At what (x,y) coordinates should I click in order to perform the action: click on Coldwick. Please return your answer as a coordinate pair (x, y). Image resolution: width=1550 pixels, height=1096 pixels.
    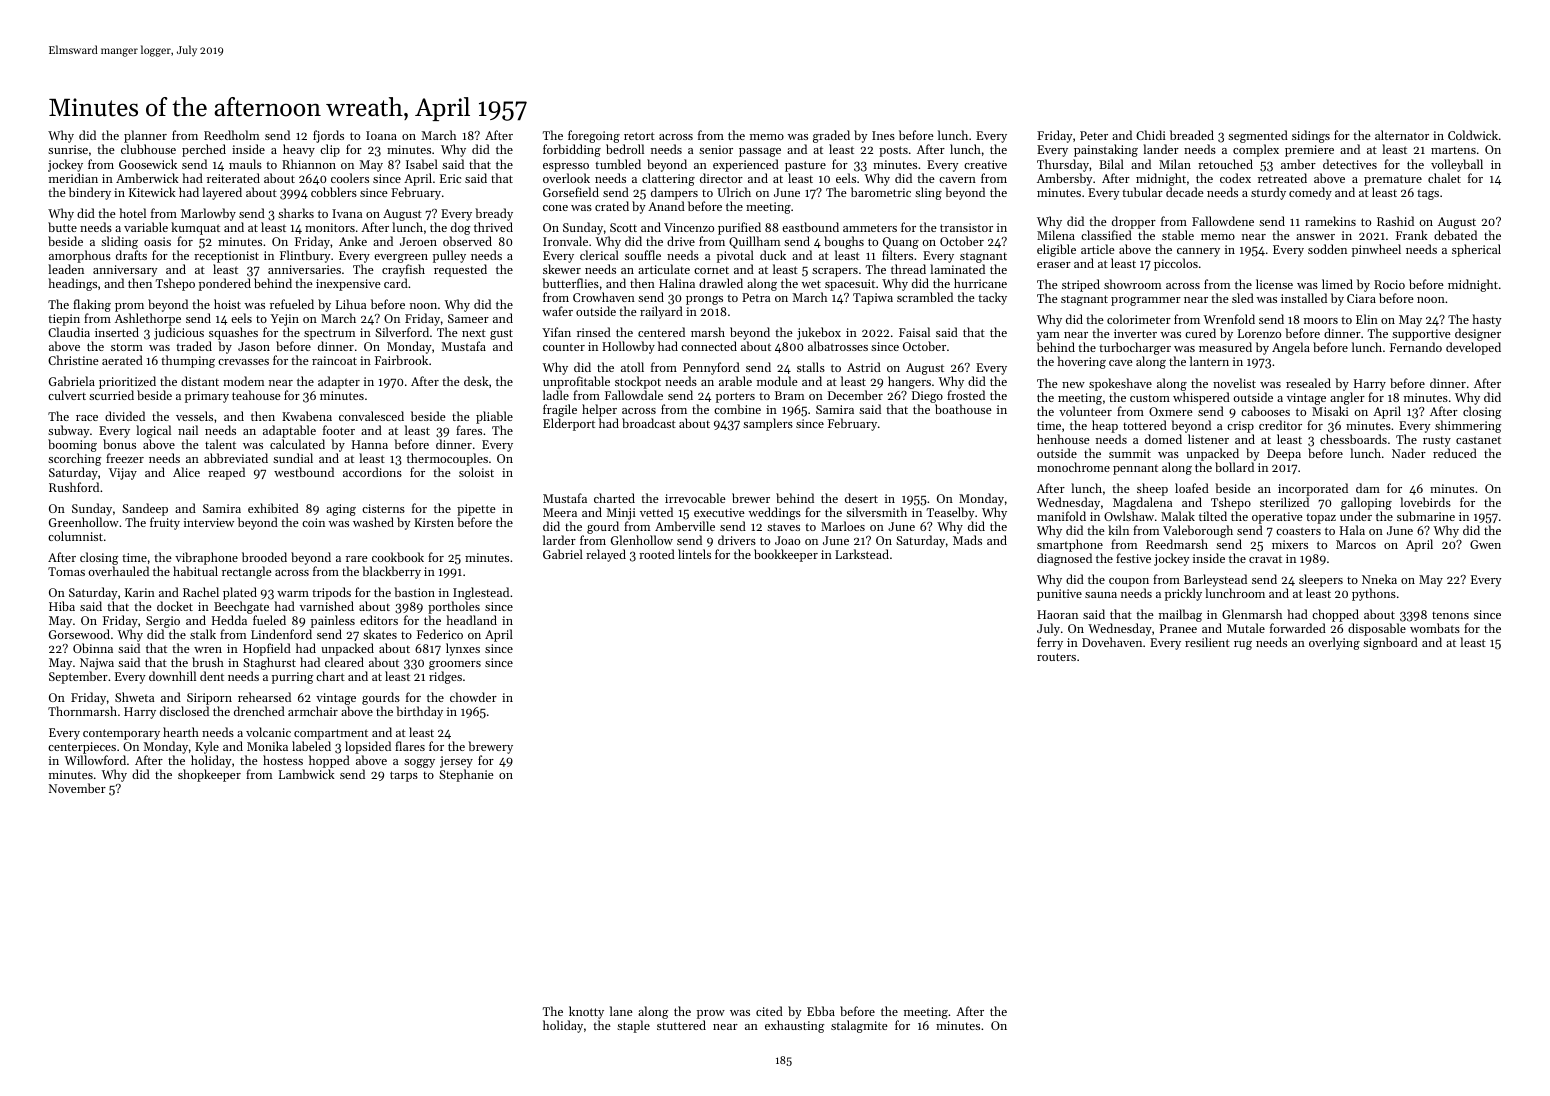
    Looking at the image, I should click on (1473, 135).
